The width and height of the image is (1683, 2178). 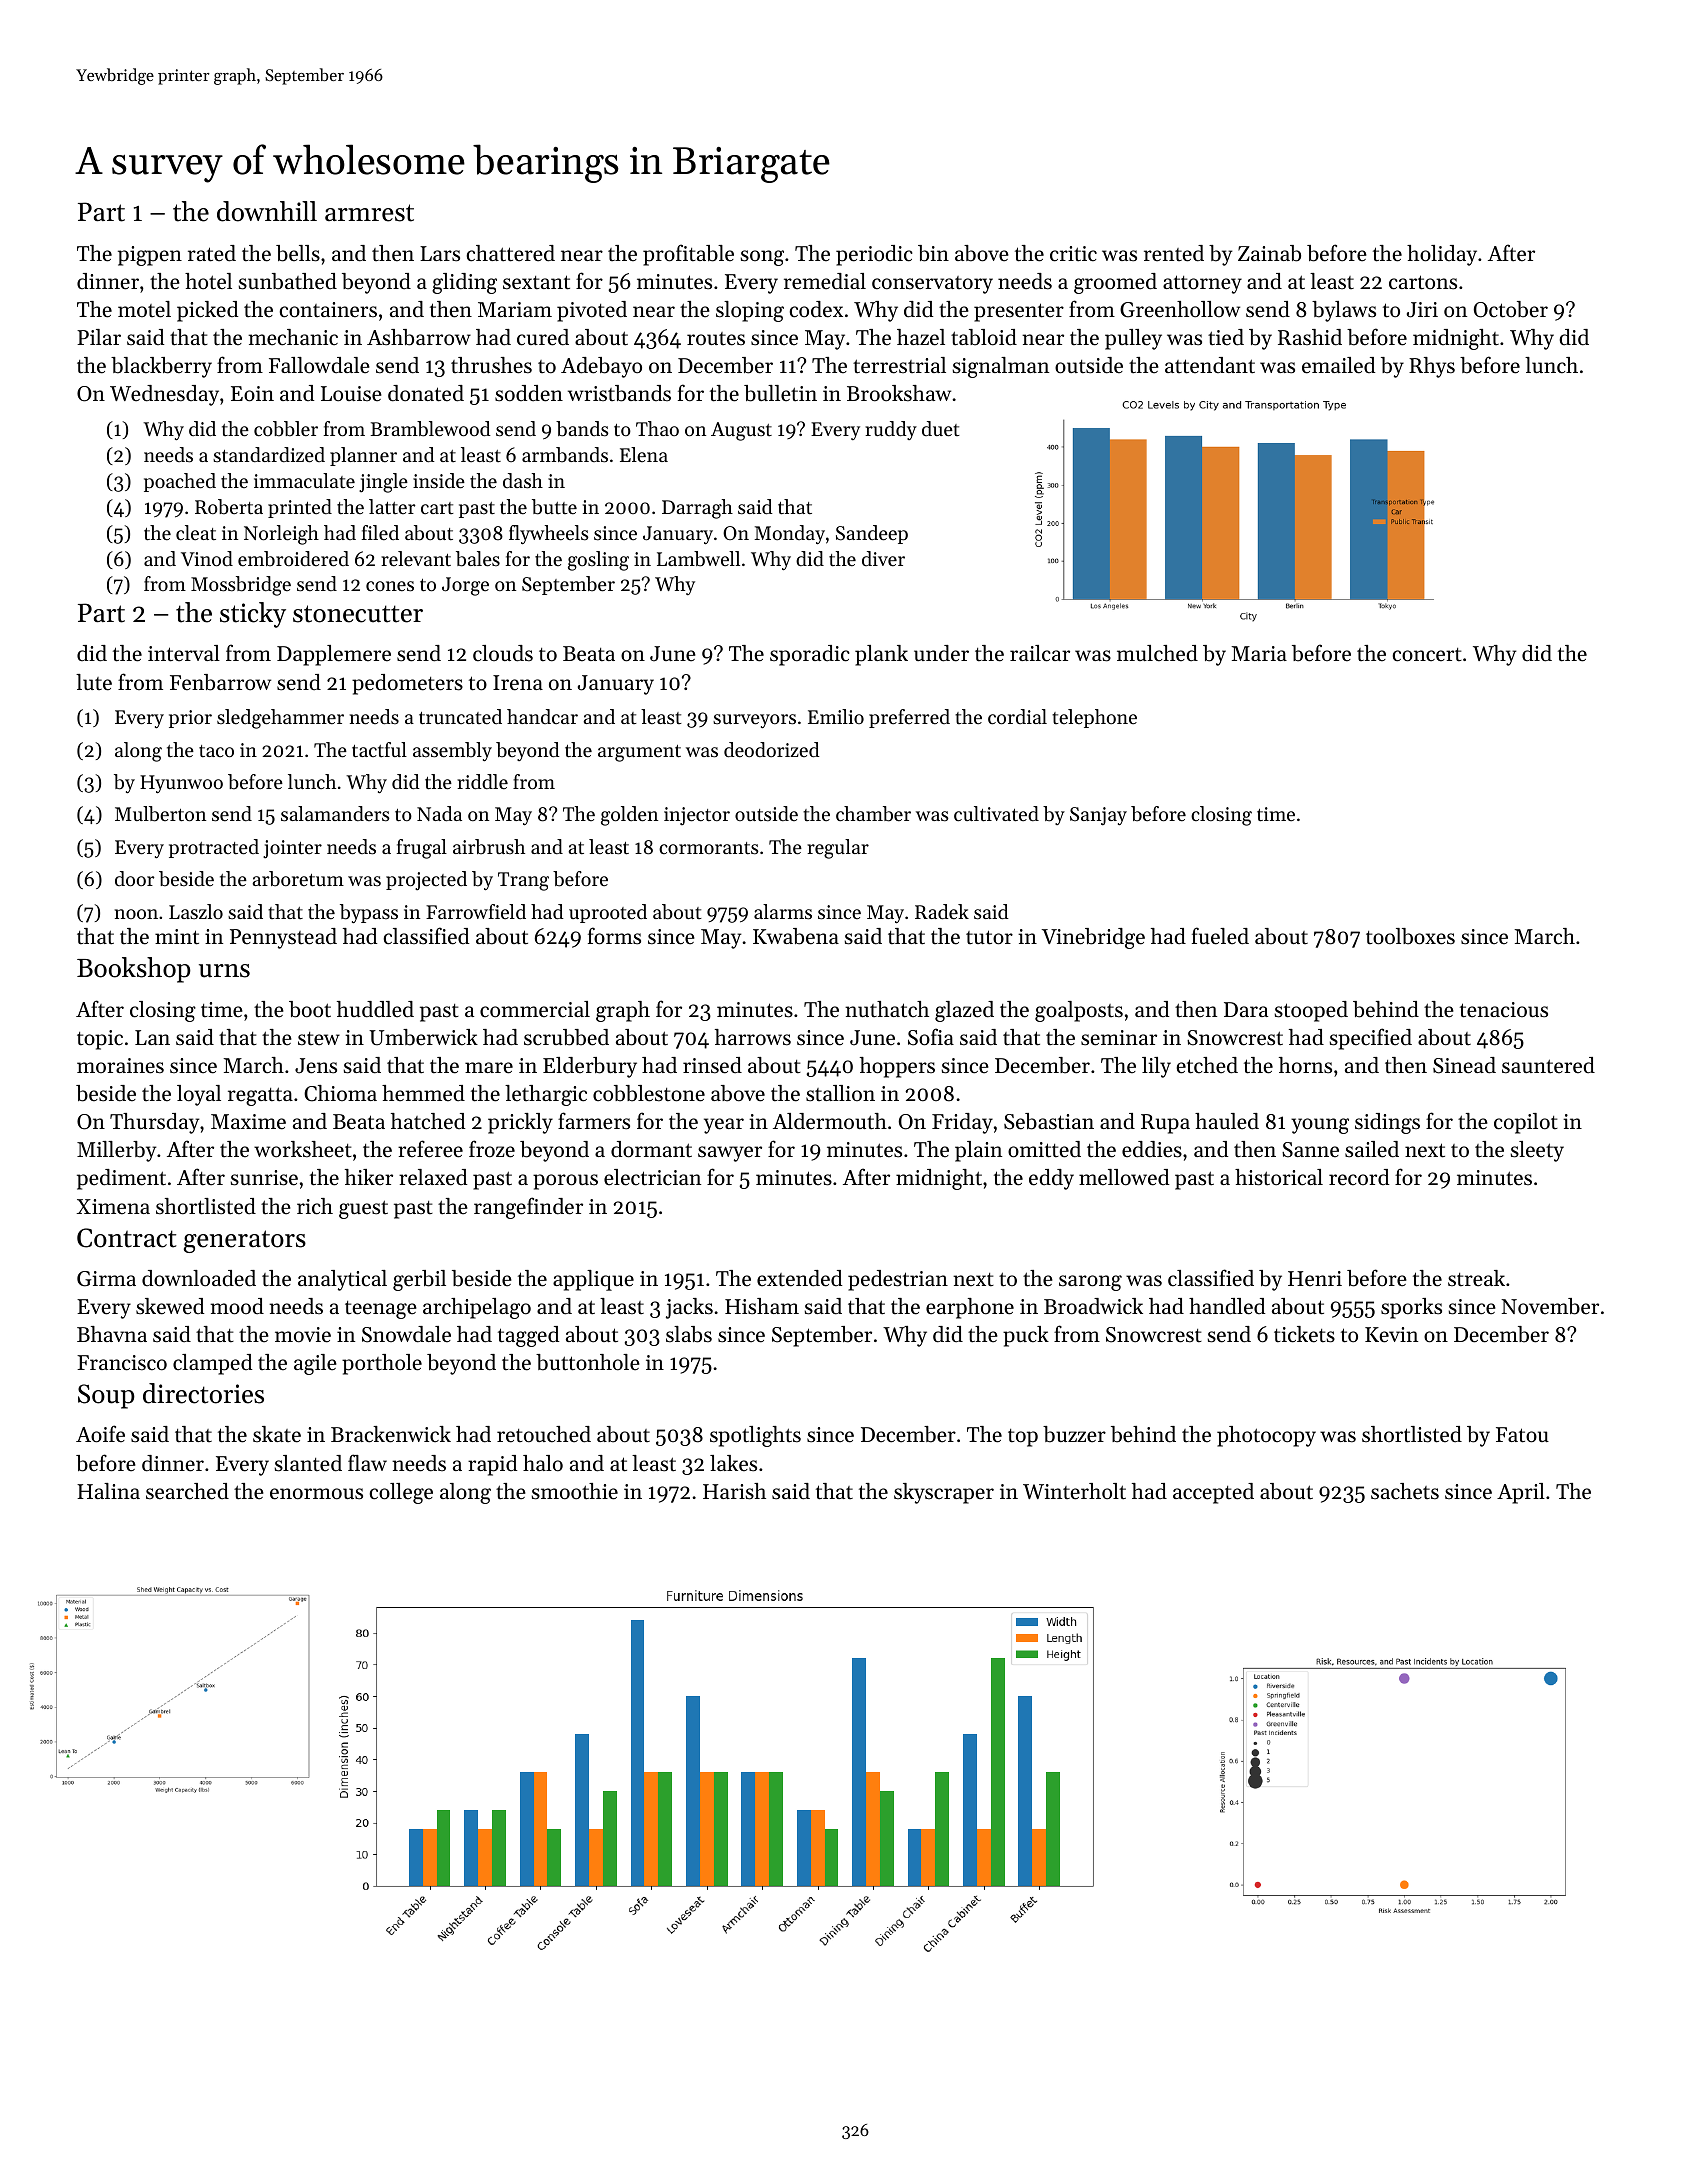 I want to click on mechanic, so click(x=293, y=337).
